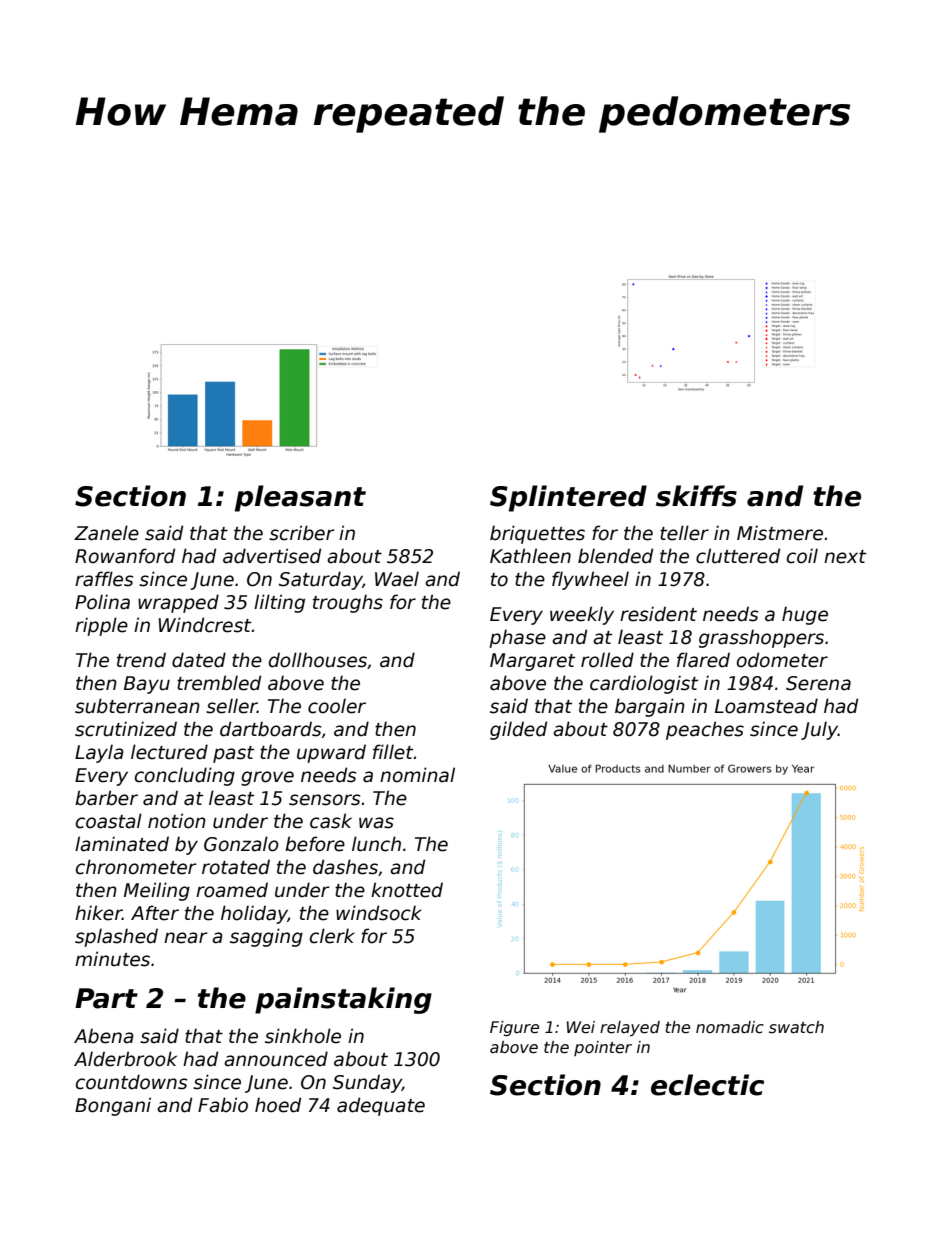  I want to click on troughs, so click(348, 603).
